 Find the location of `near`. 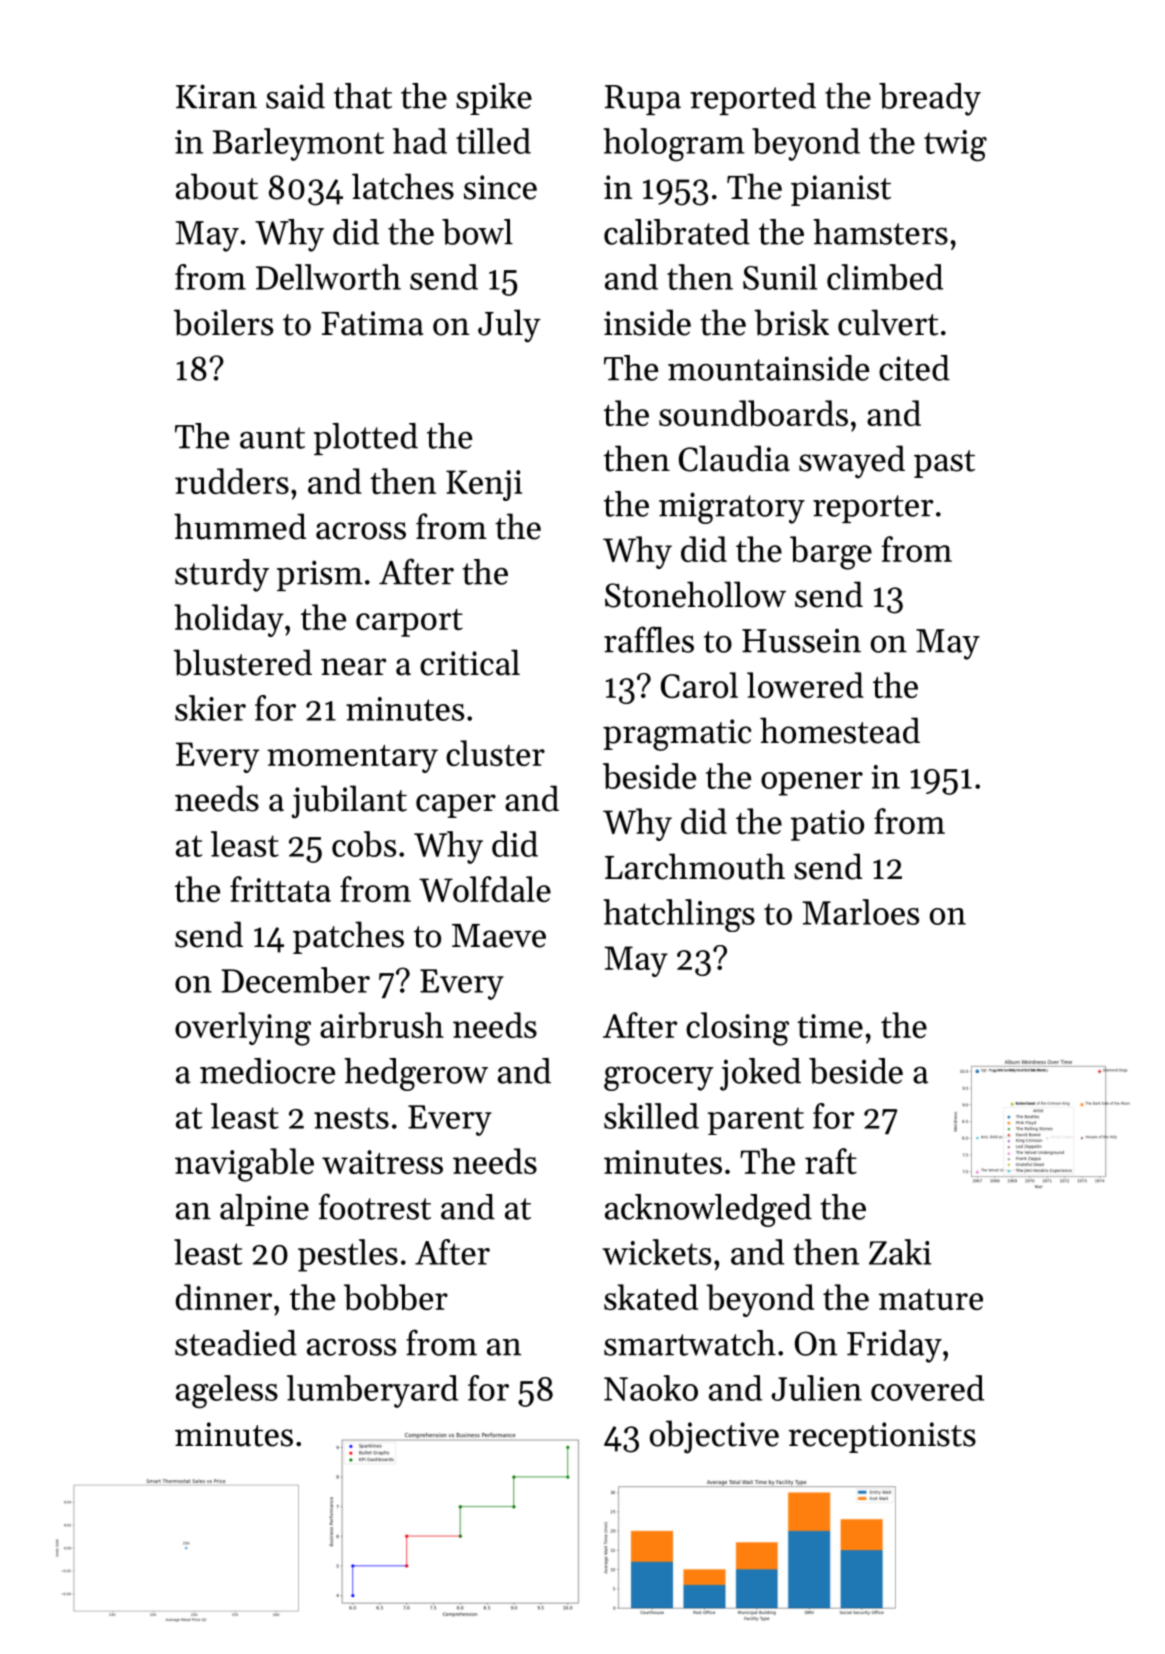

near is located at coordinates (353, 667).
